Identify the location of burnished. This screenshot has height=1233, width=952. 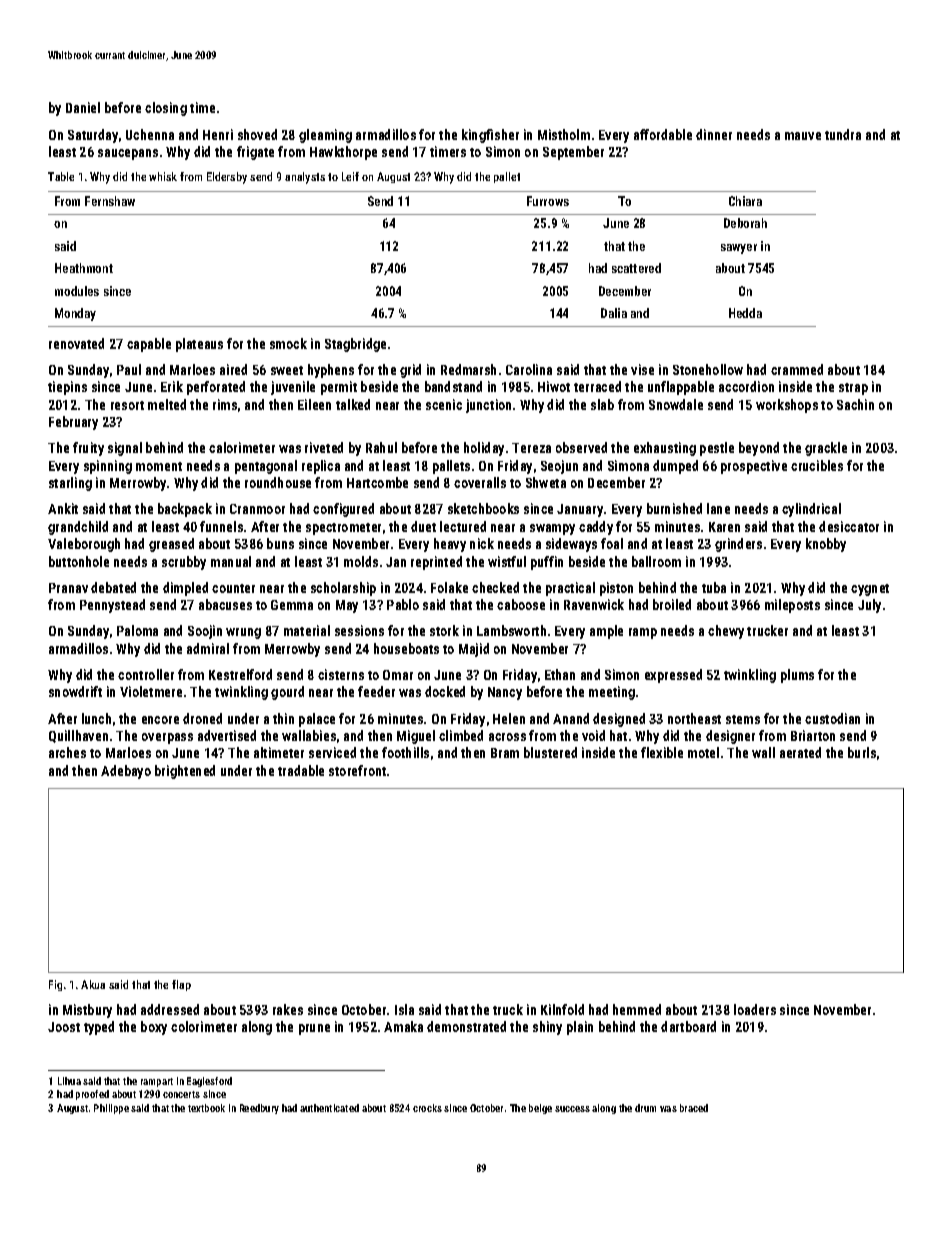
(674, 508).
